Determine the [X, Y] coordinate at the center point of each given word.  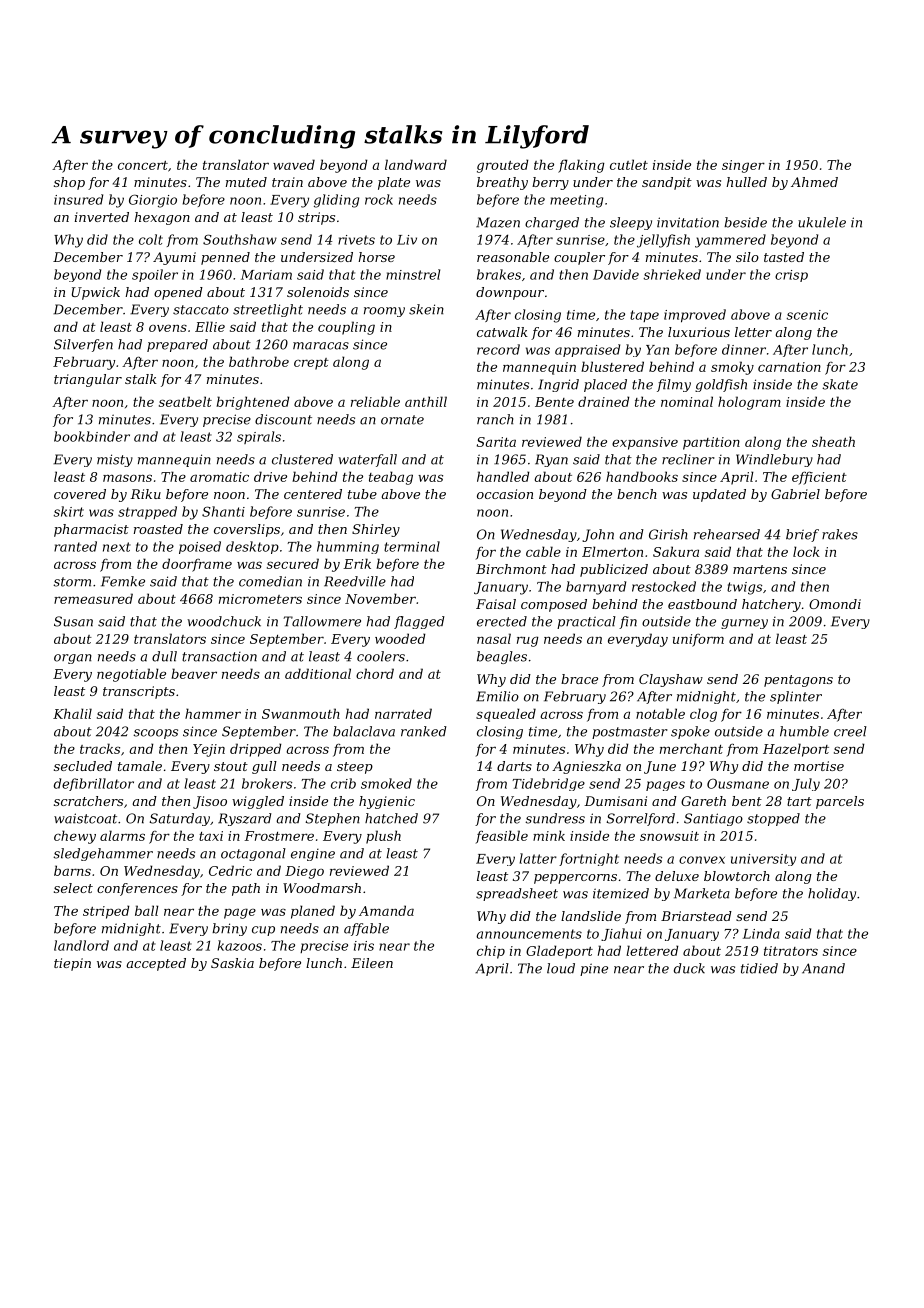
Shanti [223, 511]
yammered [730, 241]
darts [514, 766]
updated [719, 495]
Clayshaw [671, 680]
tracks [100, 748]
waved [294, 164]
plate [394, 183]
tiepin [72, 964]
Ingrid [558, 385]
